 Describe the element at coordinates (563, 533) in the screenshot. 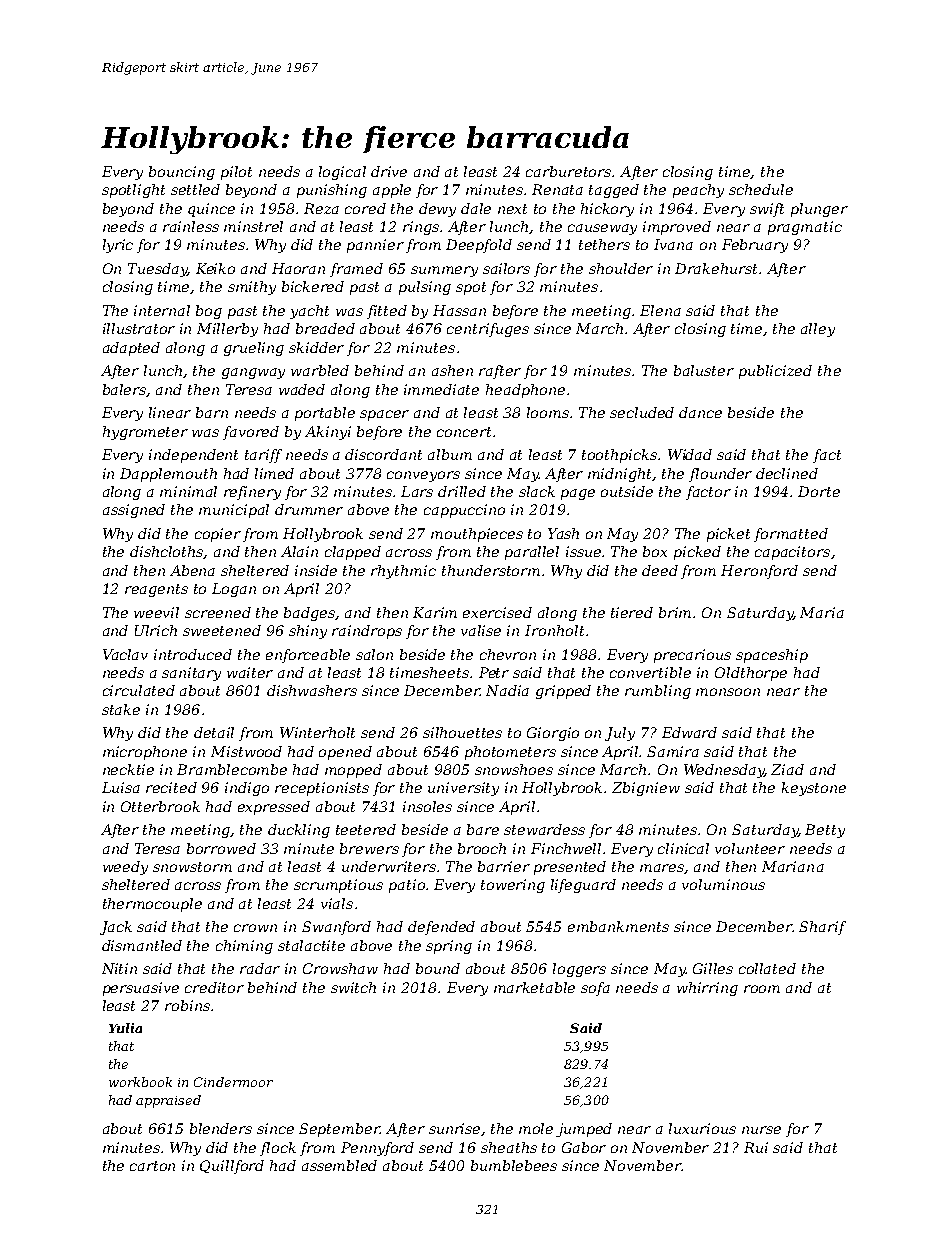

I see `Yash` at that location.
